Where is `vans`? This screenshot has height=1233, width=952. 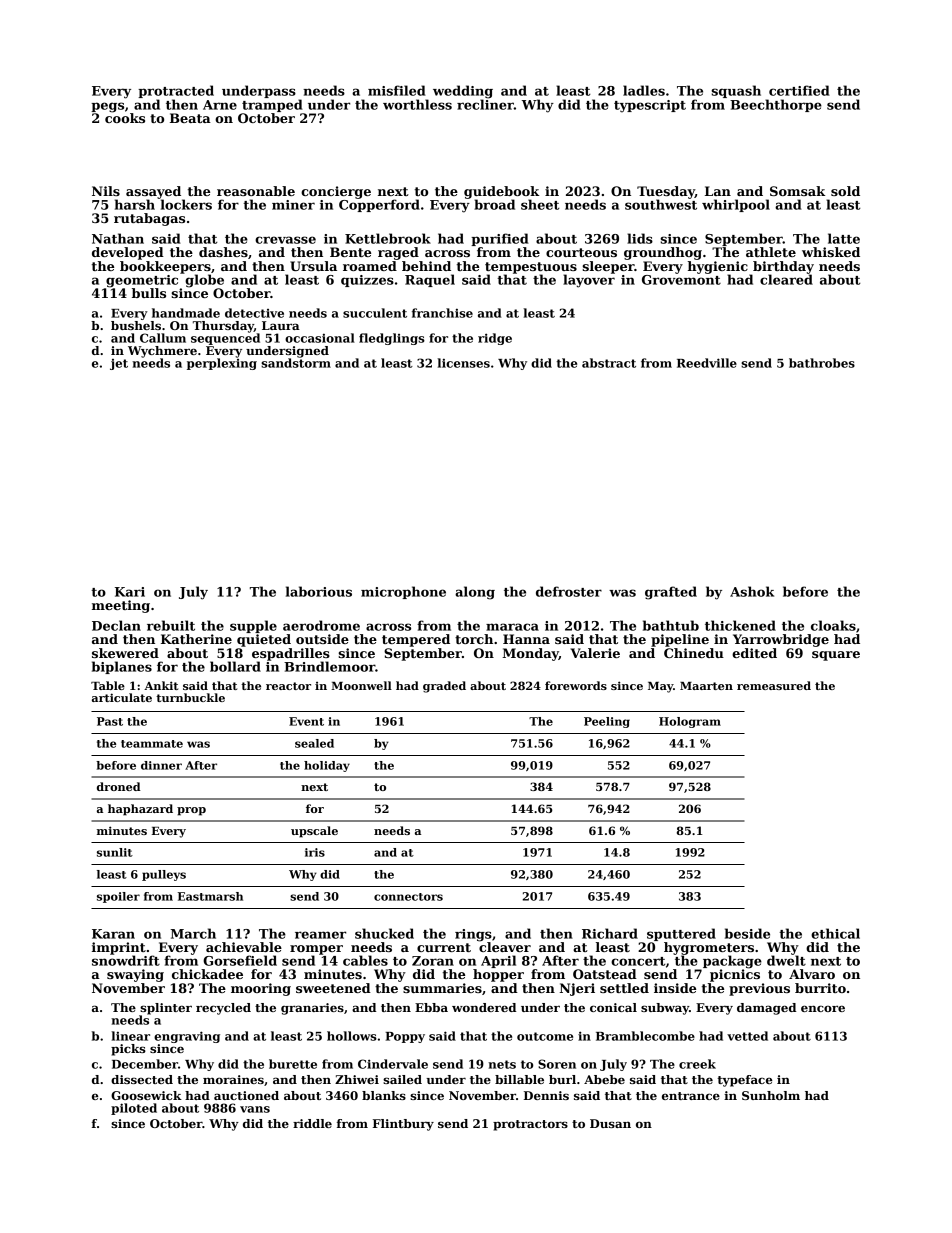 vans is located at coordinates (255, 1109).
